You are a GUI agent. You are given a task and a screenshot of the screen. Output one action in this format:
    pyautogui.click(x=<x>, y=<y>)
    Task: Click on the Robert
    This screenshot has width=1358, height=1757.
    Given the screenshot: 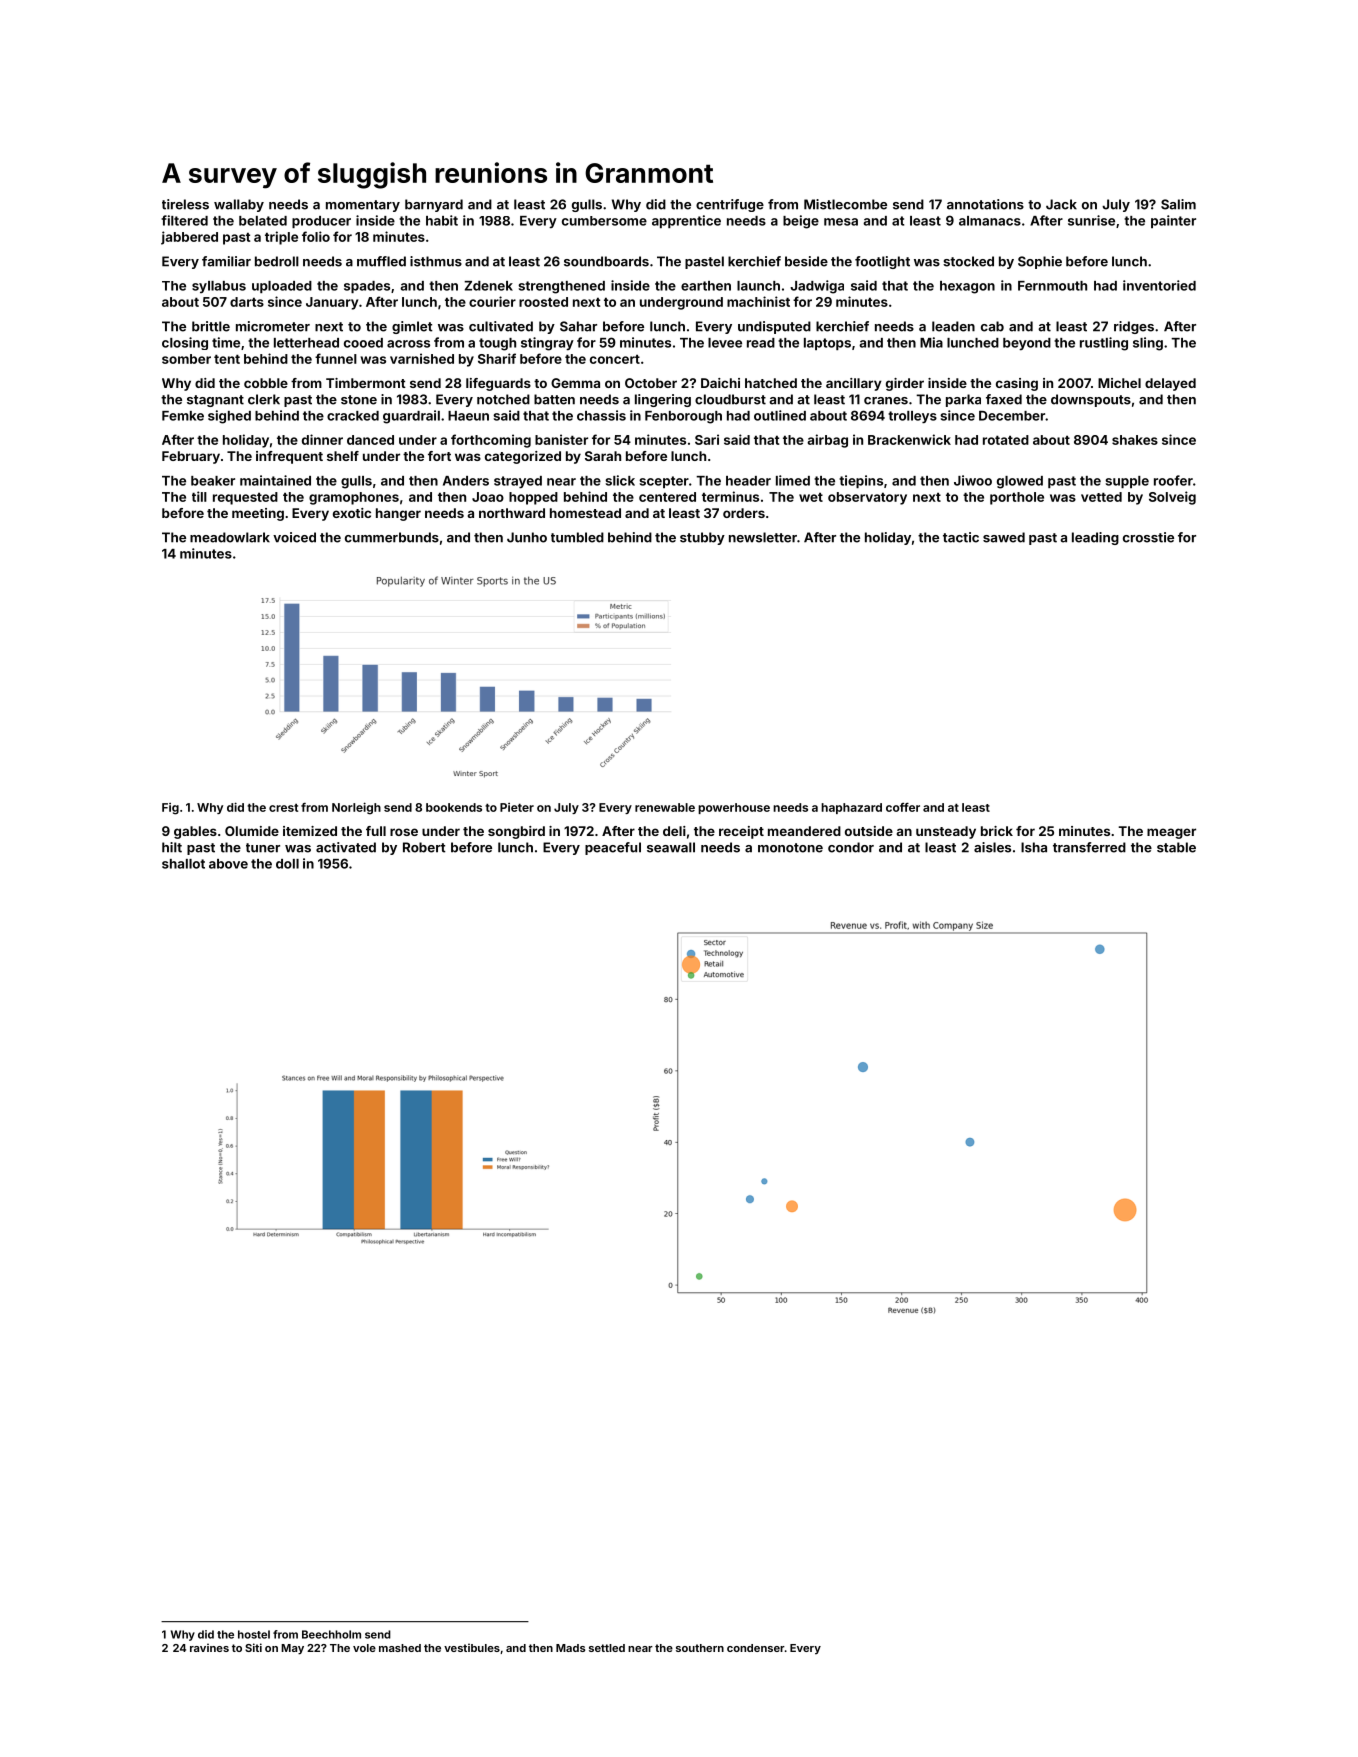 What is the action you would take?
    pyautogui.click(x=424, y=847)
